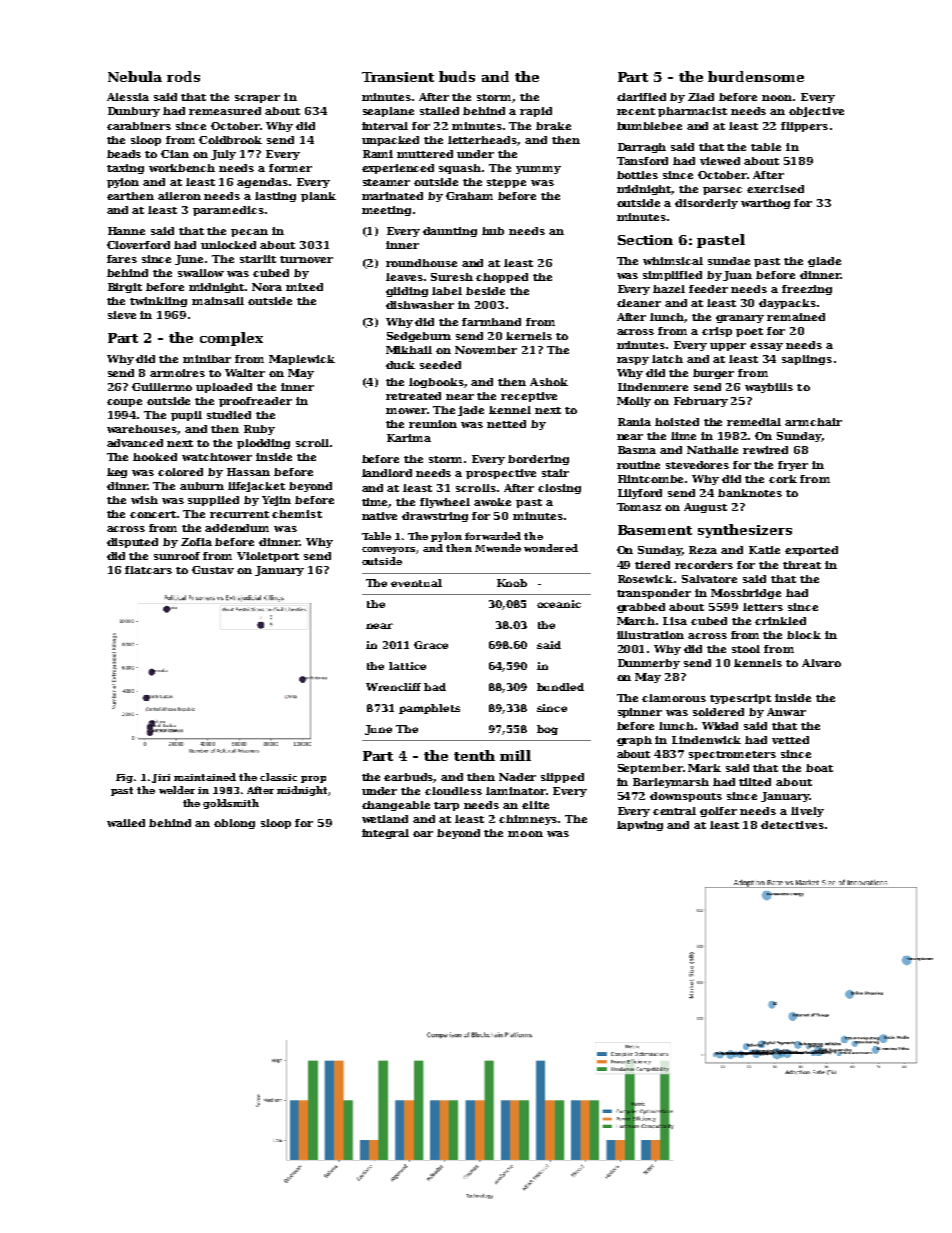 The height and width of the image is (1233, 952). I want to click on beads, so click(124, 154).
